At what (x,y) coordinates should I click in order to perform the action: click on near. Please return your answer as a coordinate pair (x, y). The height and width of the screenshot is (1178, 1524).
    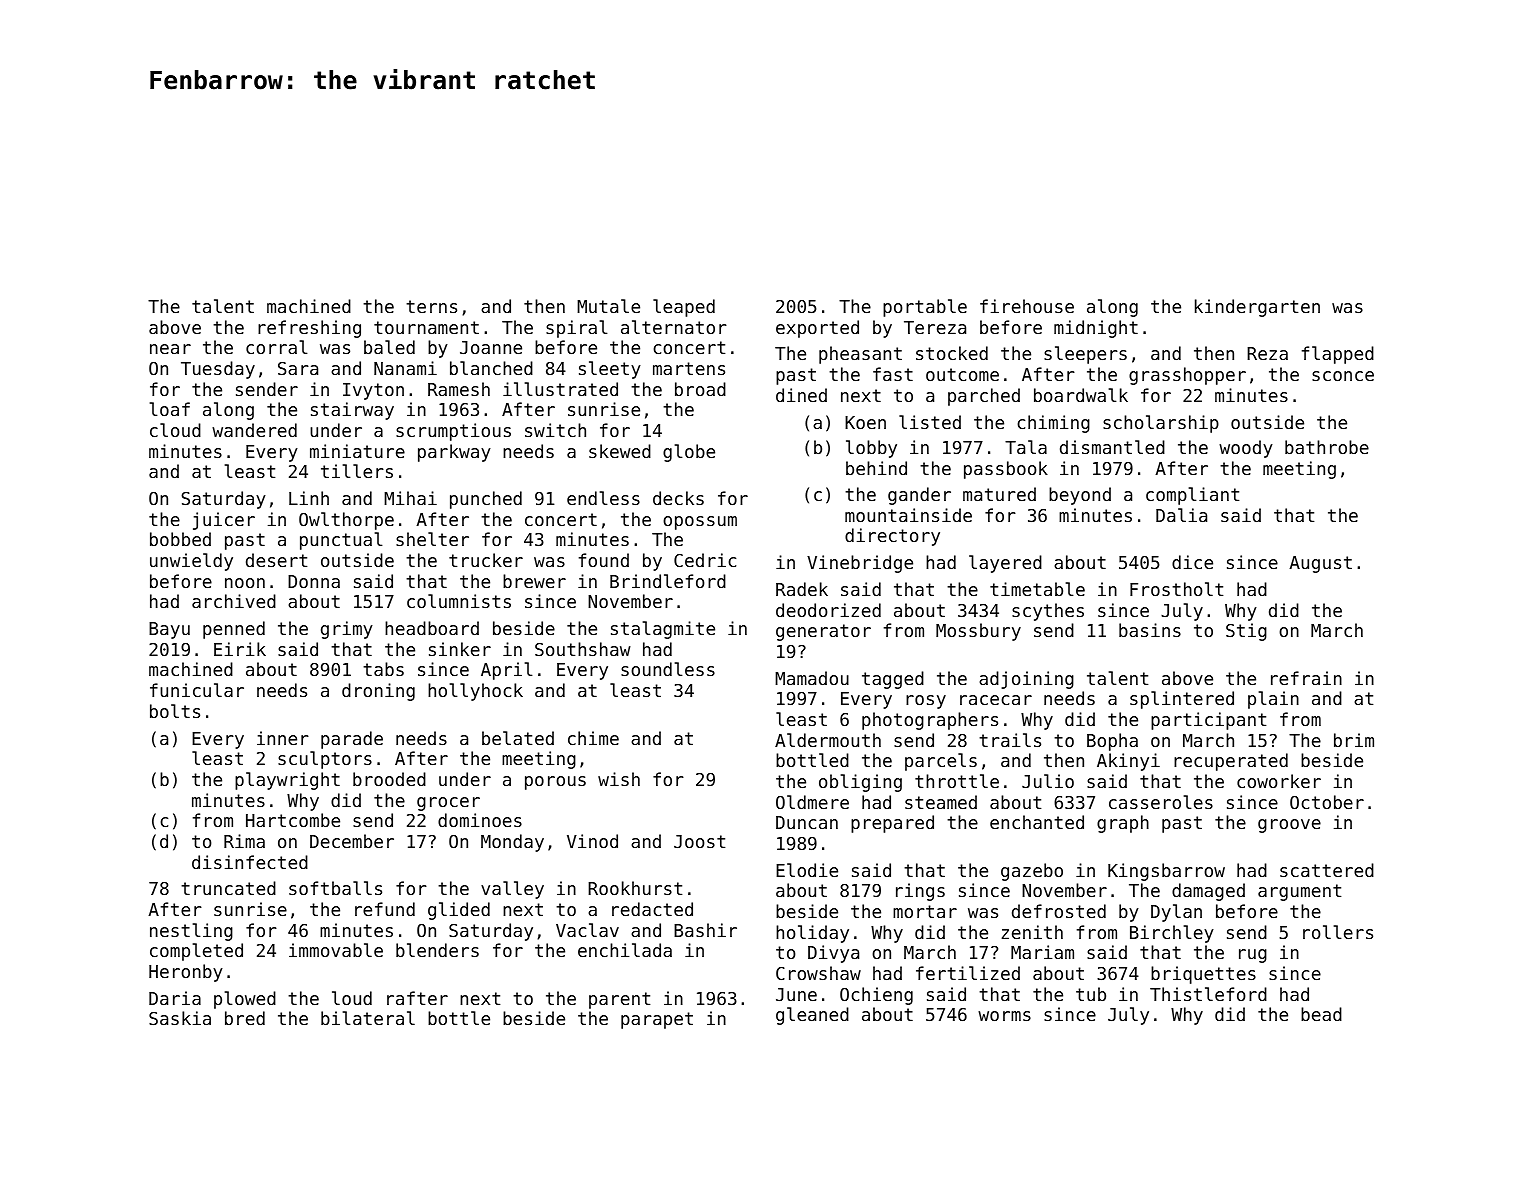
    Looking at the image, I should click on (170, 349).
